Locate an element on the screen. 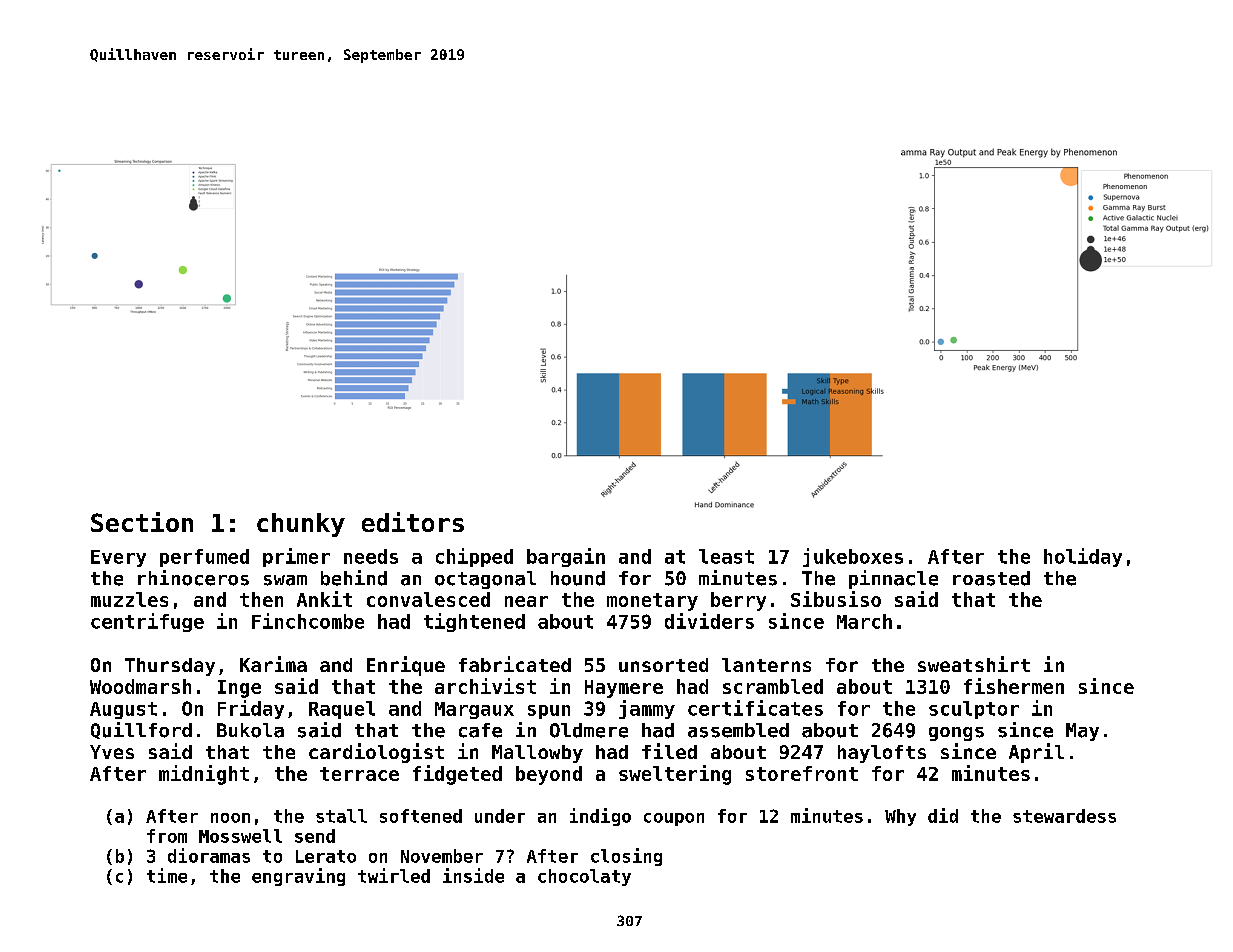  closing is located at coordinates (626, 857).
